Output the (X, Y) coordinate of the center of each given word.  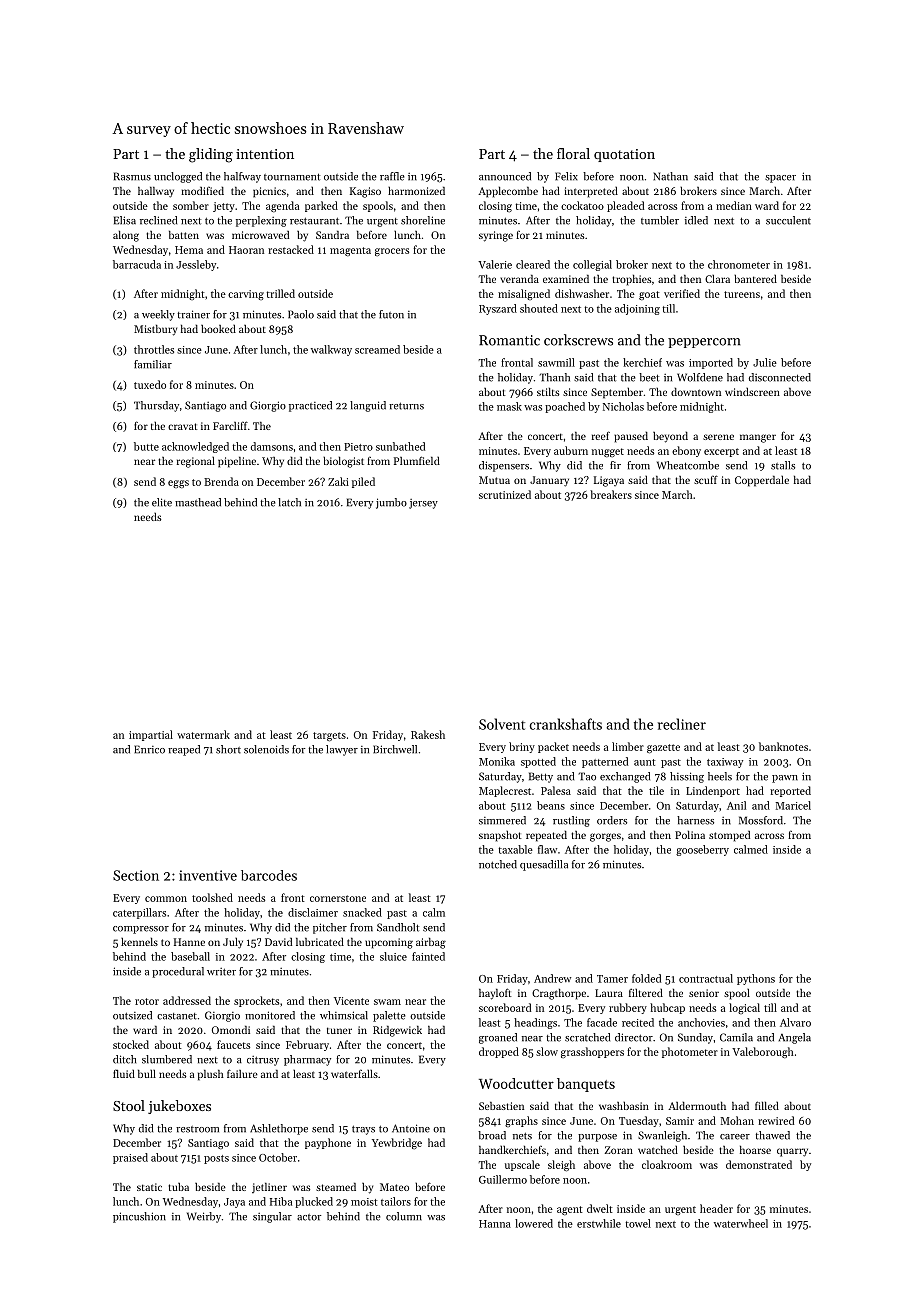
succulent (788, 220)
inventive (208, 875)
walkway (331, 350)
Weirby (204, 1217)
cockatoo (582, 205)
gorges (605, 837)
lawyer (342, 750)
